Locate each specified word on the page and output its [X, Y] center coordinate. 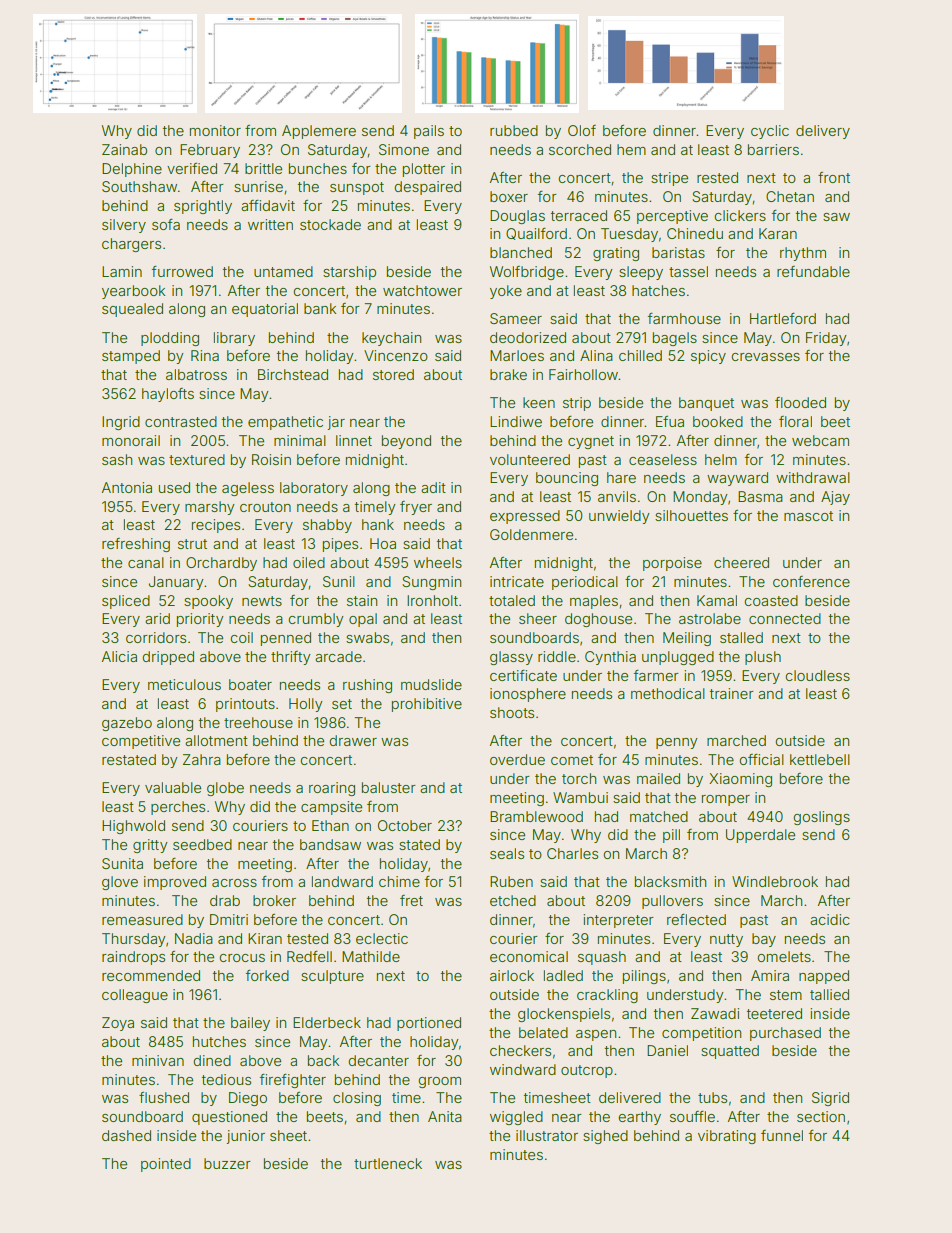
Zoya [118, 1024]
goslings [821, 818]
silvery [124, 226]
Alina [596, 355]
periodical [585, 583]
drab [225, 900]
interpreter [618, 921]
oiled [309, 562]
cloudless [817, 675]
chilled [640, 355]
